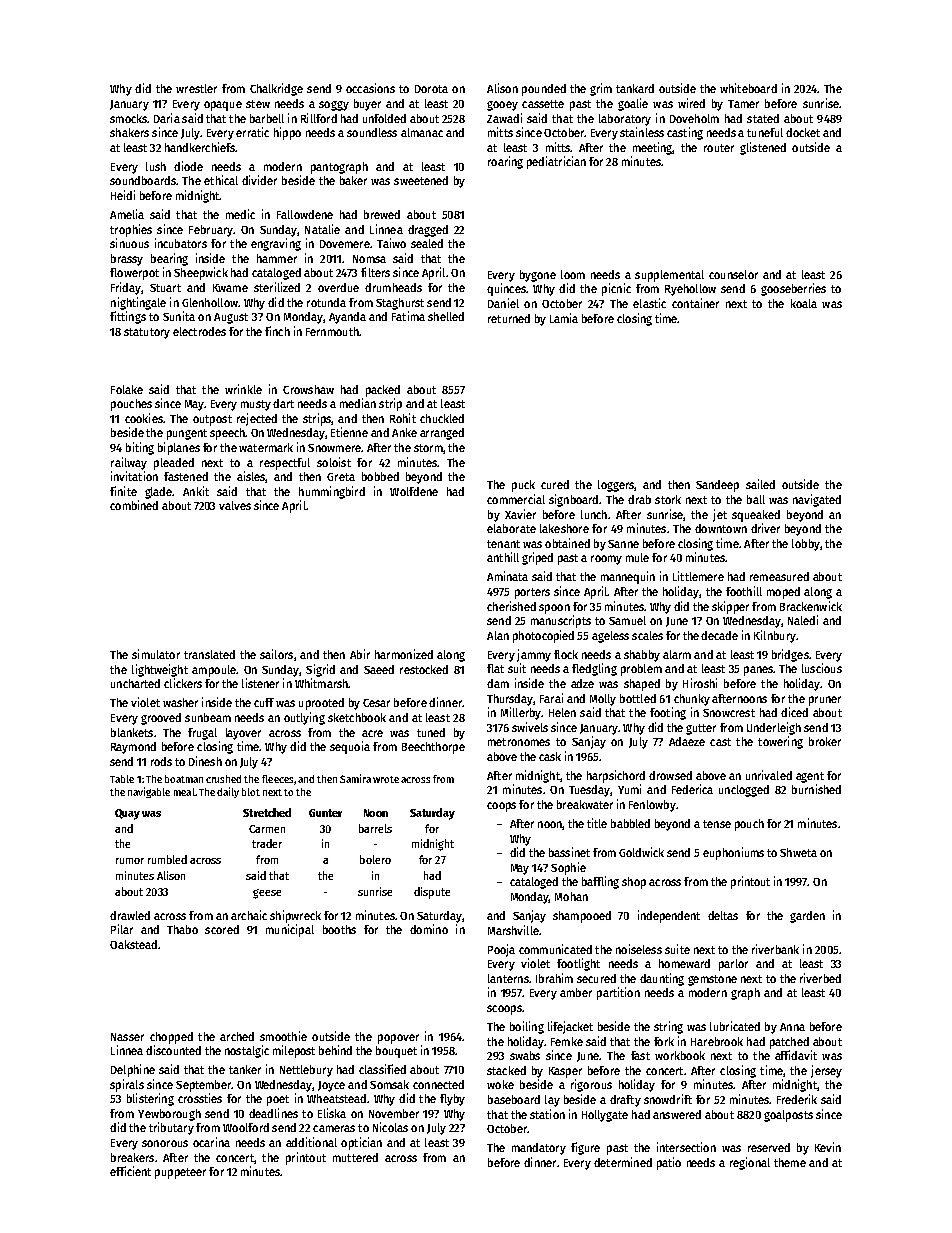 This screenshot has width=952, height=1233. Describe the element at coordinates (196, 88) in the screenshot. I see `wrestler` at that location.
